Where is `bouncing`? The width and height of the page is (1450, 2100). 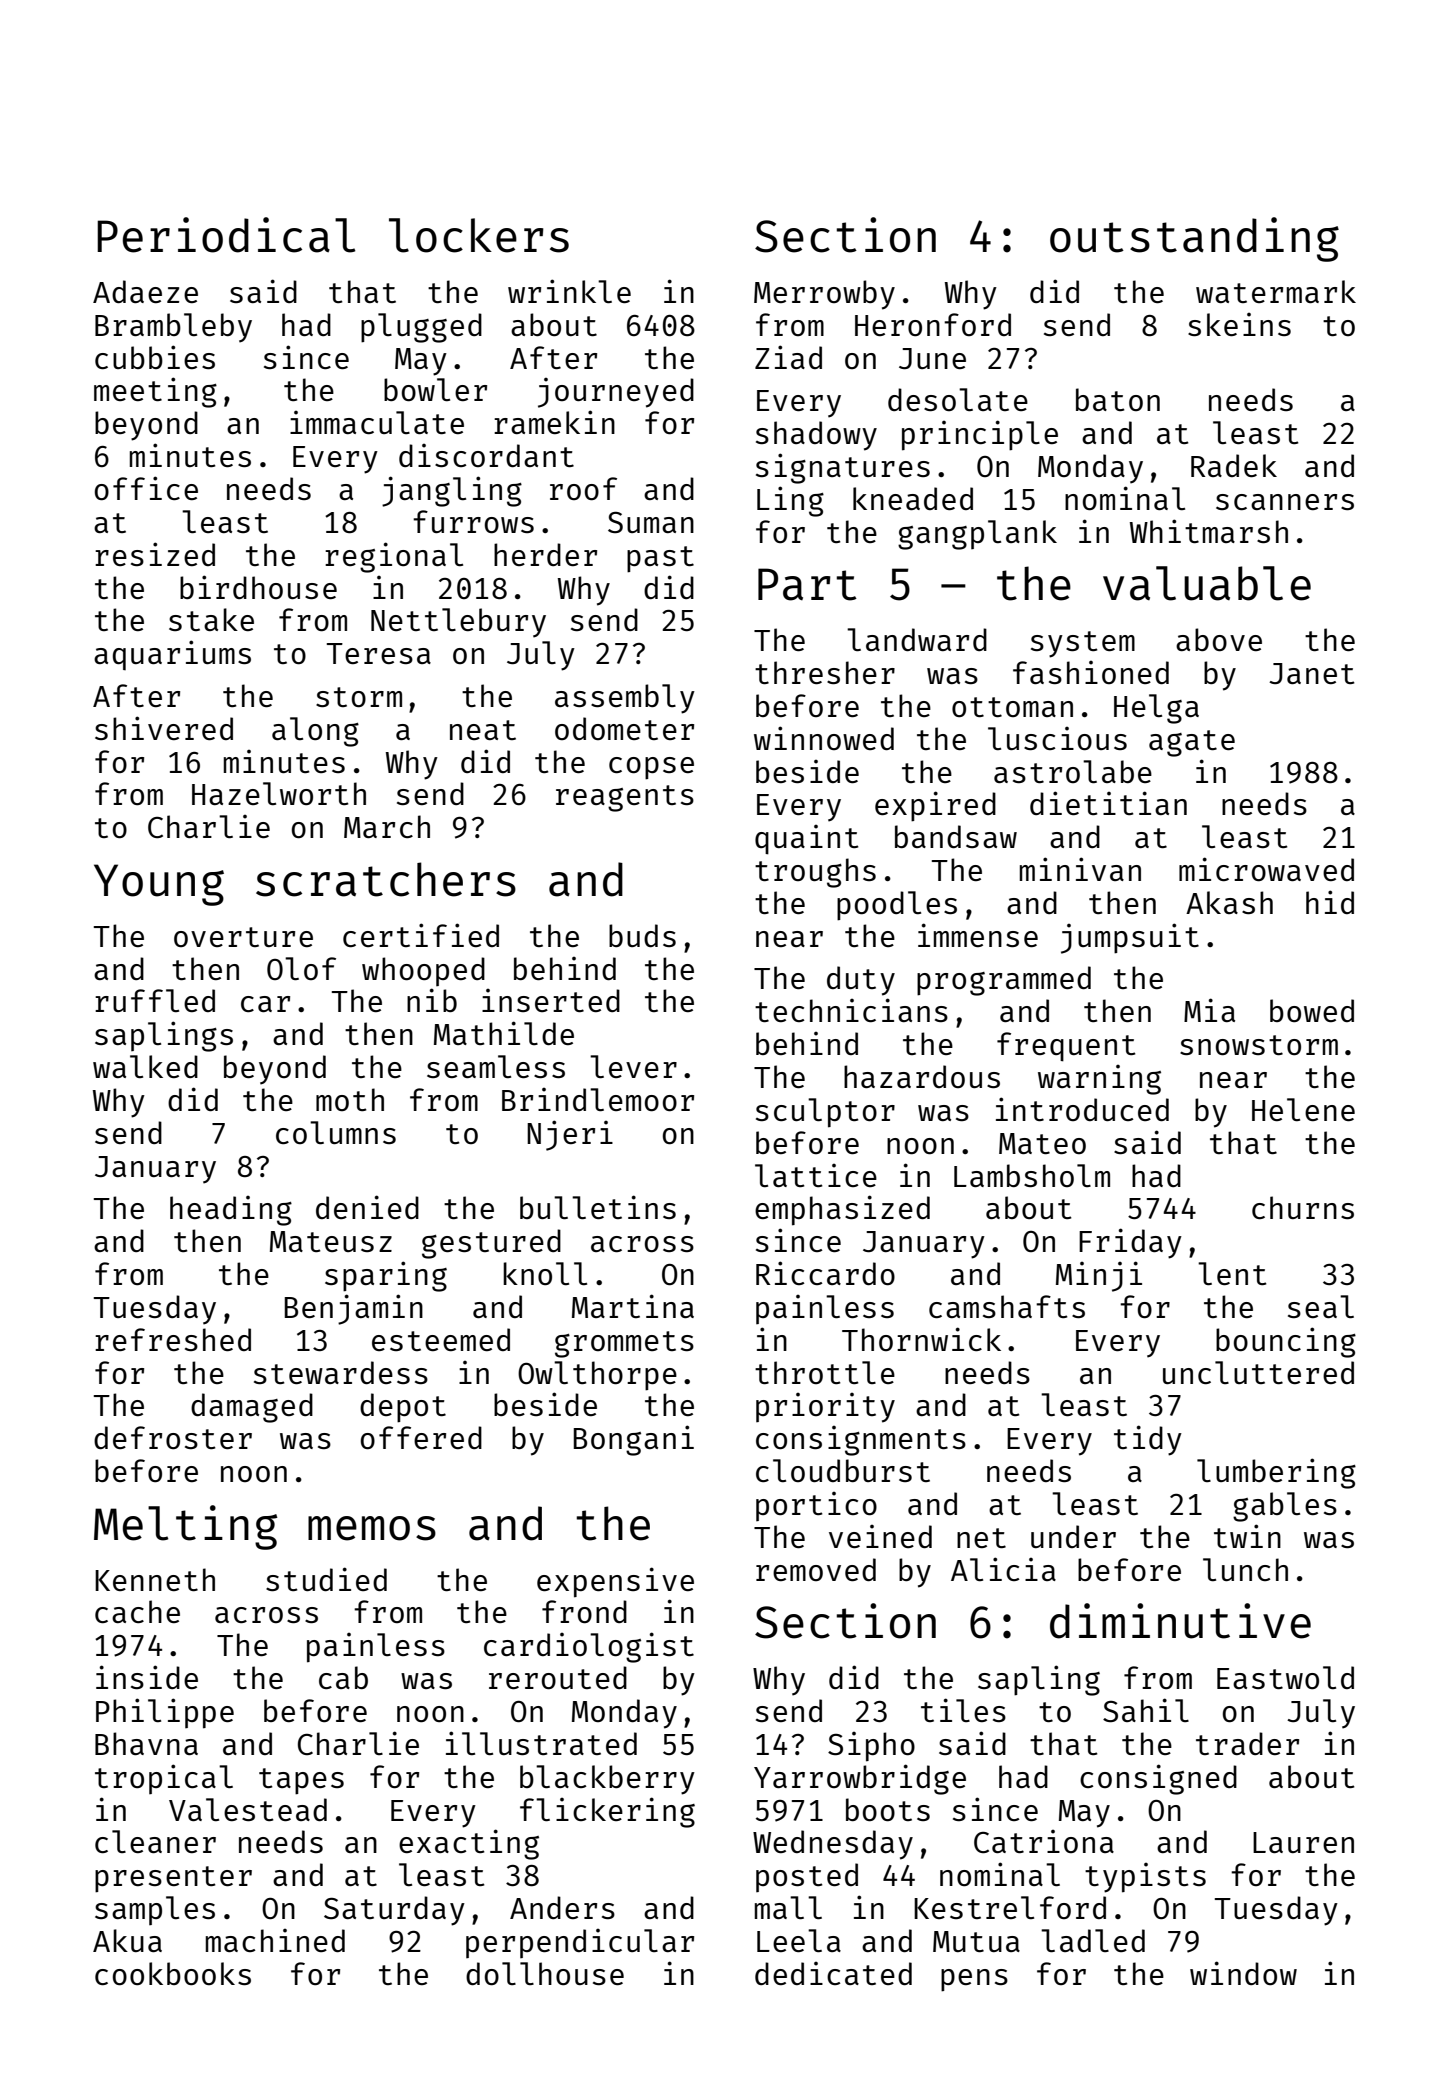 bouncing is located at coordinates (1286, 1342).
